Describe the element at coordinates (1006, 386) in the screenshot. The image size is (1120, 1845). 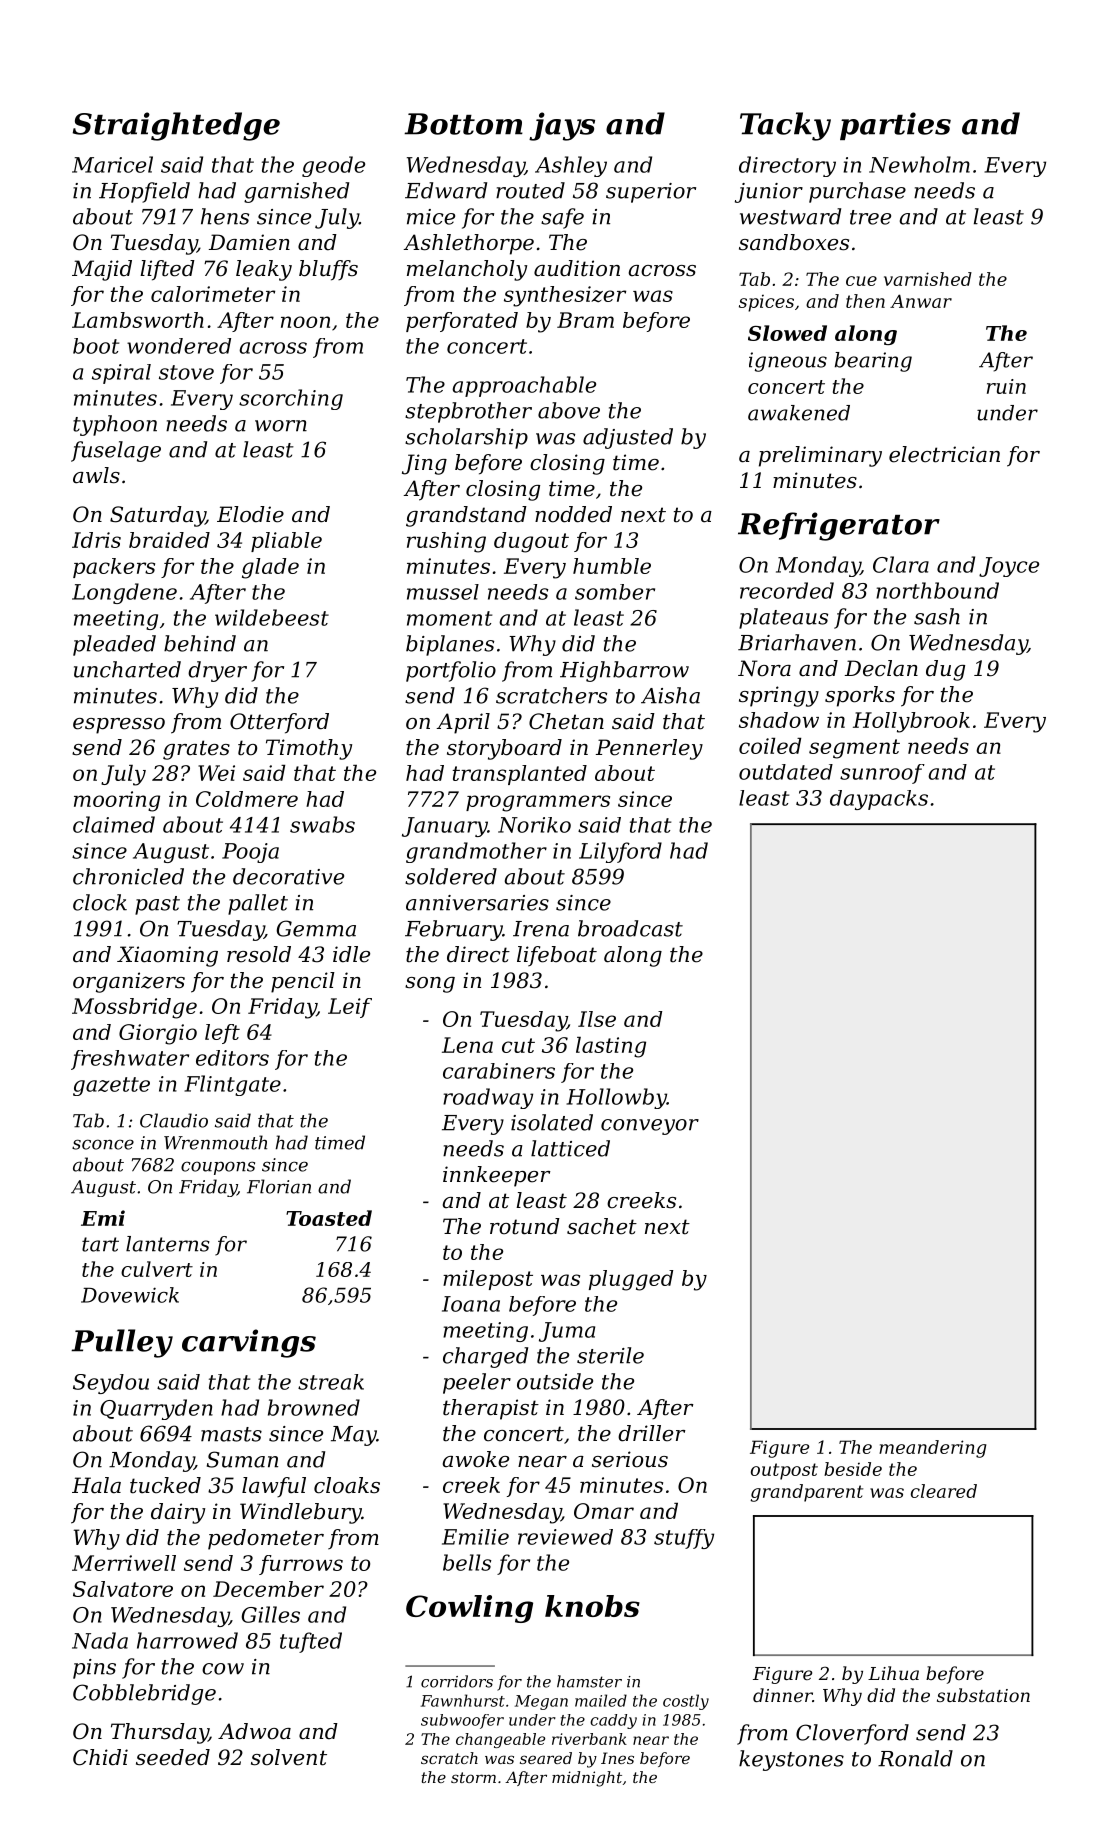
I see `ruin` at that location.
